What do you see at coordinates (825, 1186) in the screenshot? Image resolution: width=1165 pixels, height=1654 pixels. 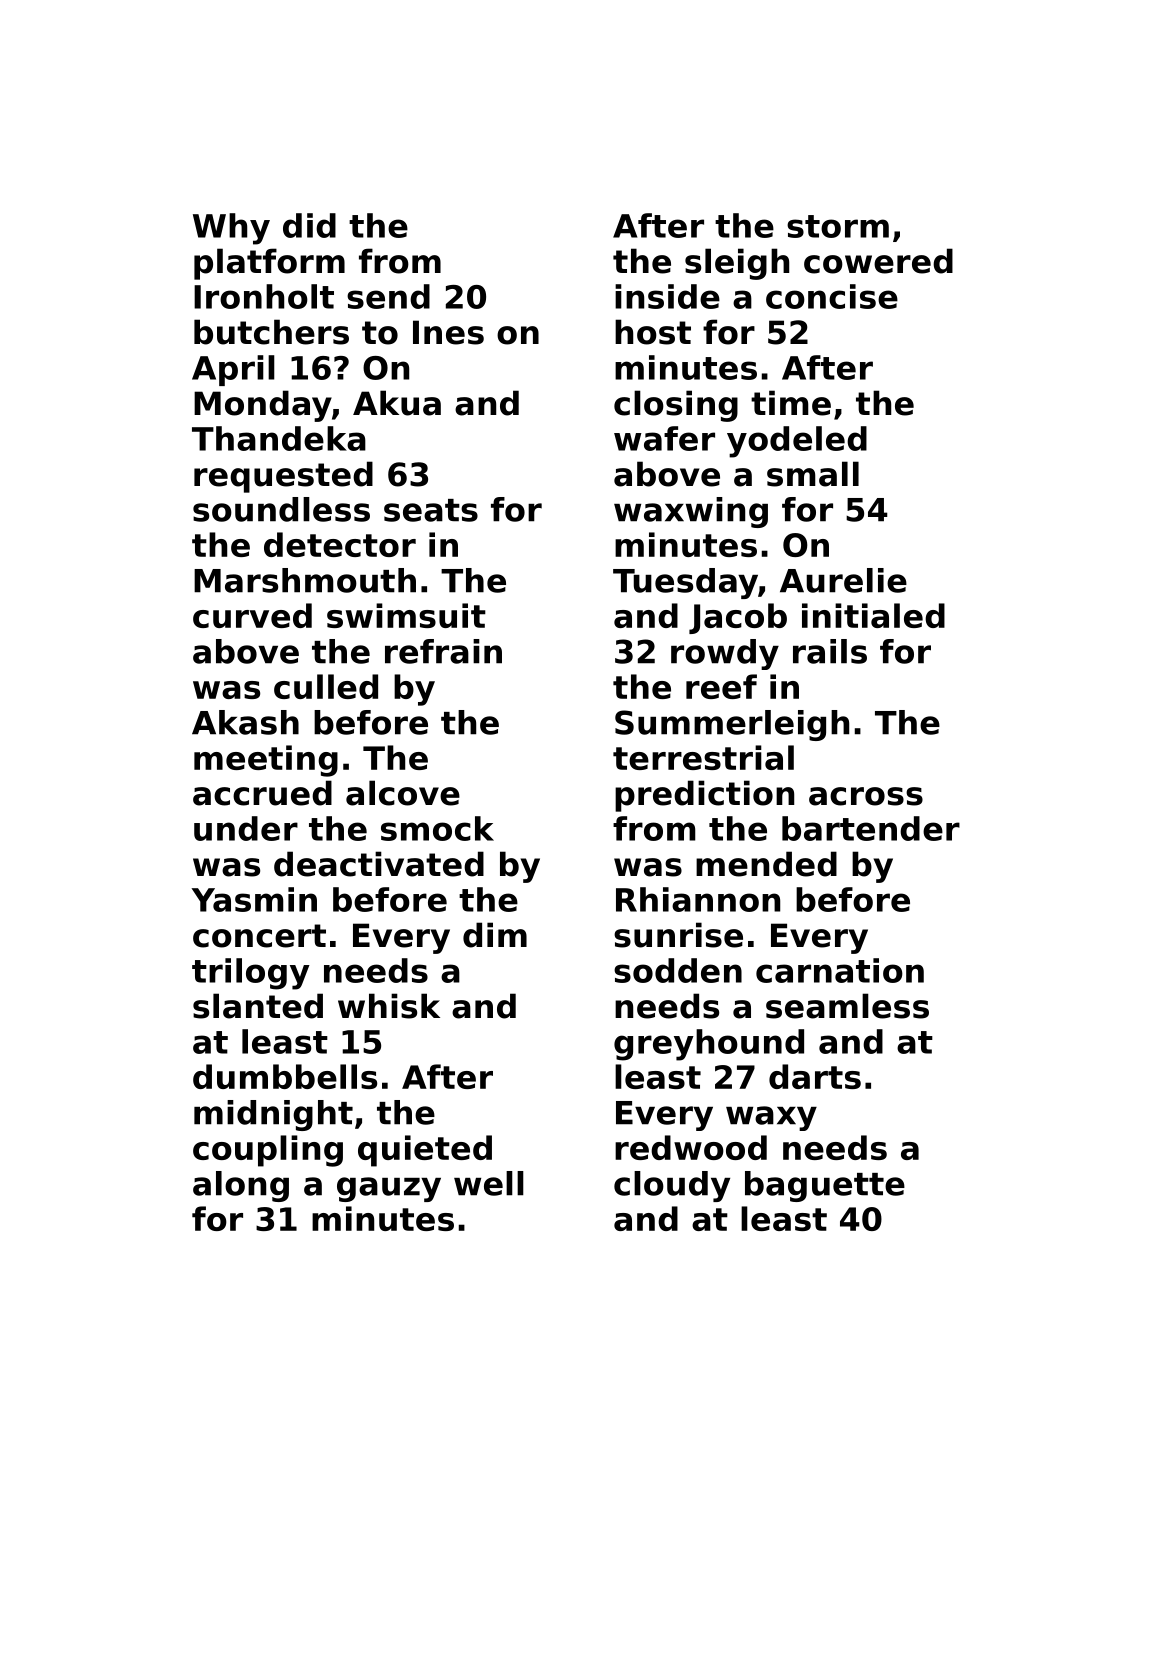 I see `baguette` at bounding box center [825, 1186].
